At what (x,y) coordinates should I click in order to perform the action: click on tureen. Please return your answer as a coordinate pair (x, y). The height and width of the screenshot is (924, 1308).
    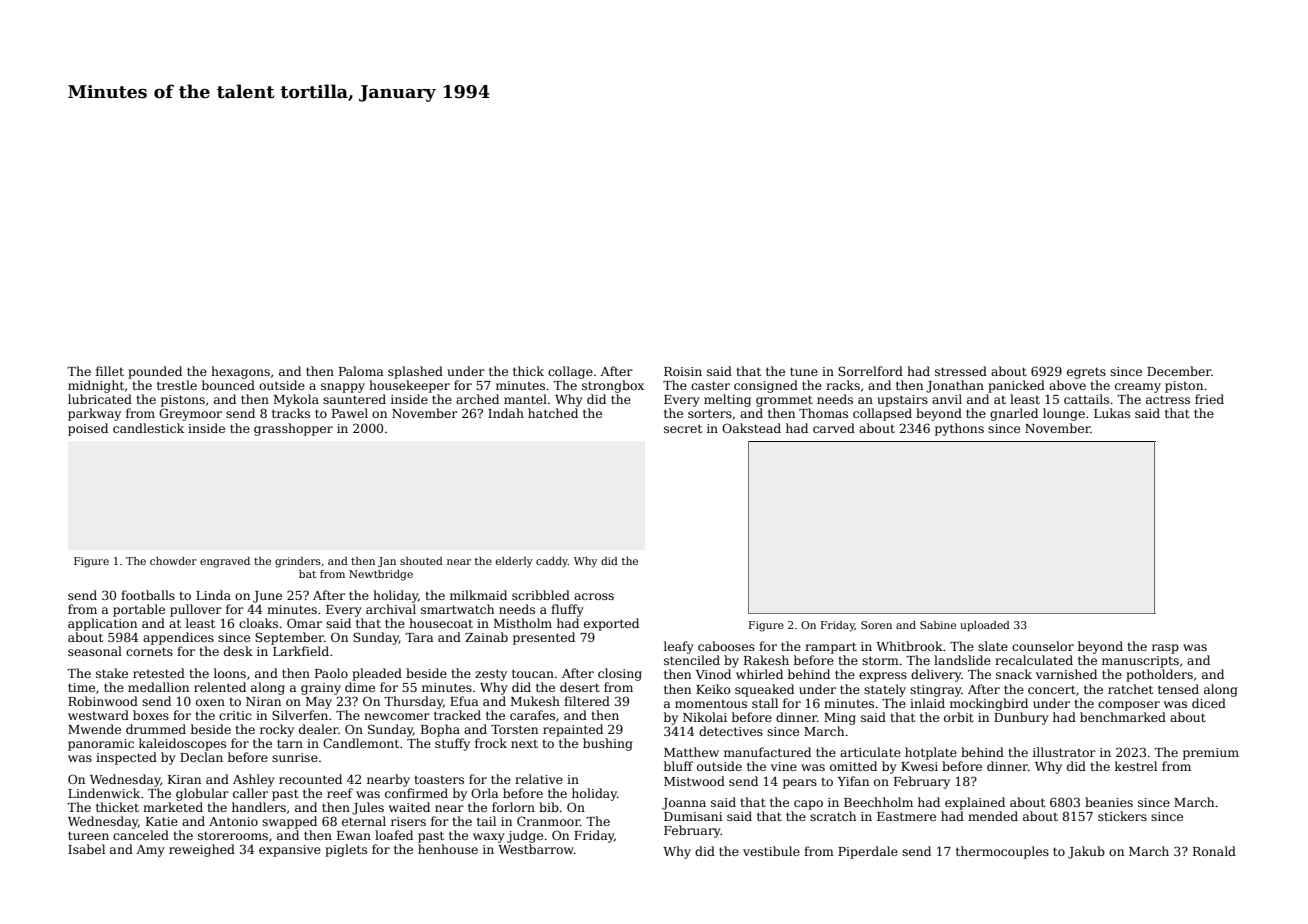
    Looking at the image, I should click on (88, 835).
